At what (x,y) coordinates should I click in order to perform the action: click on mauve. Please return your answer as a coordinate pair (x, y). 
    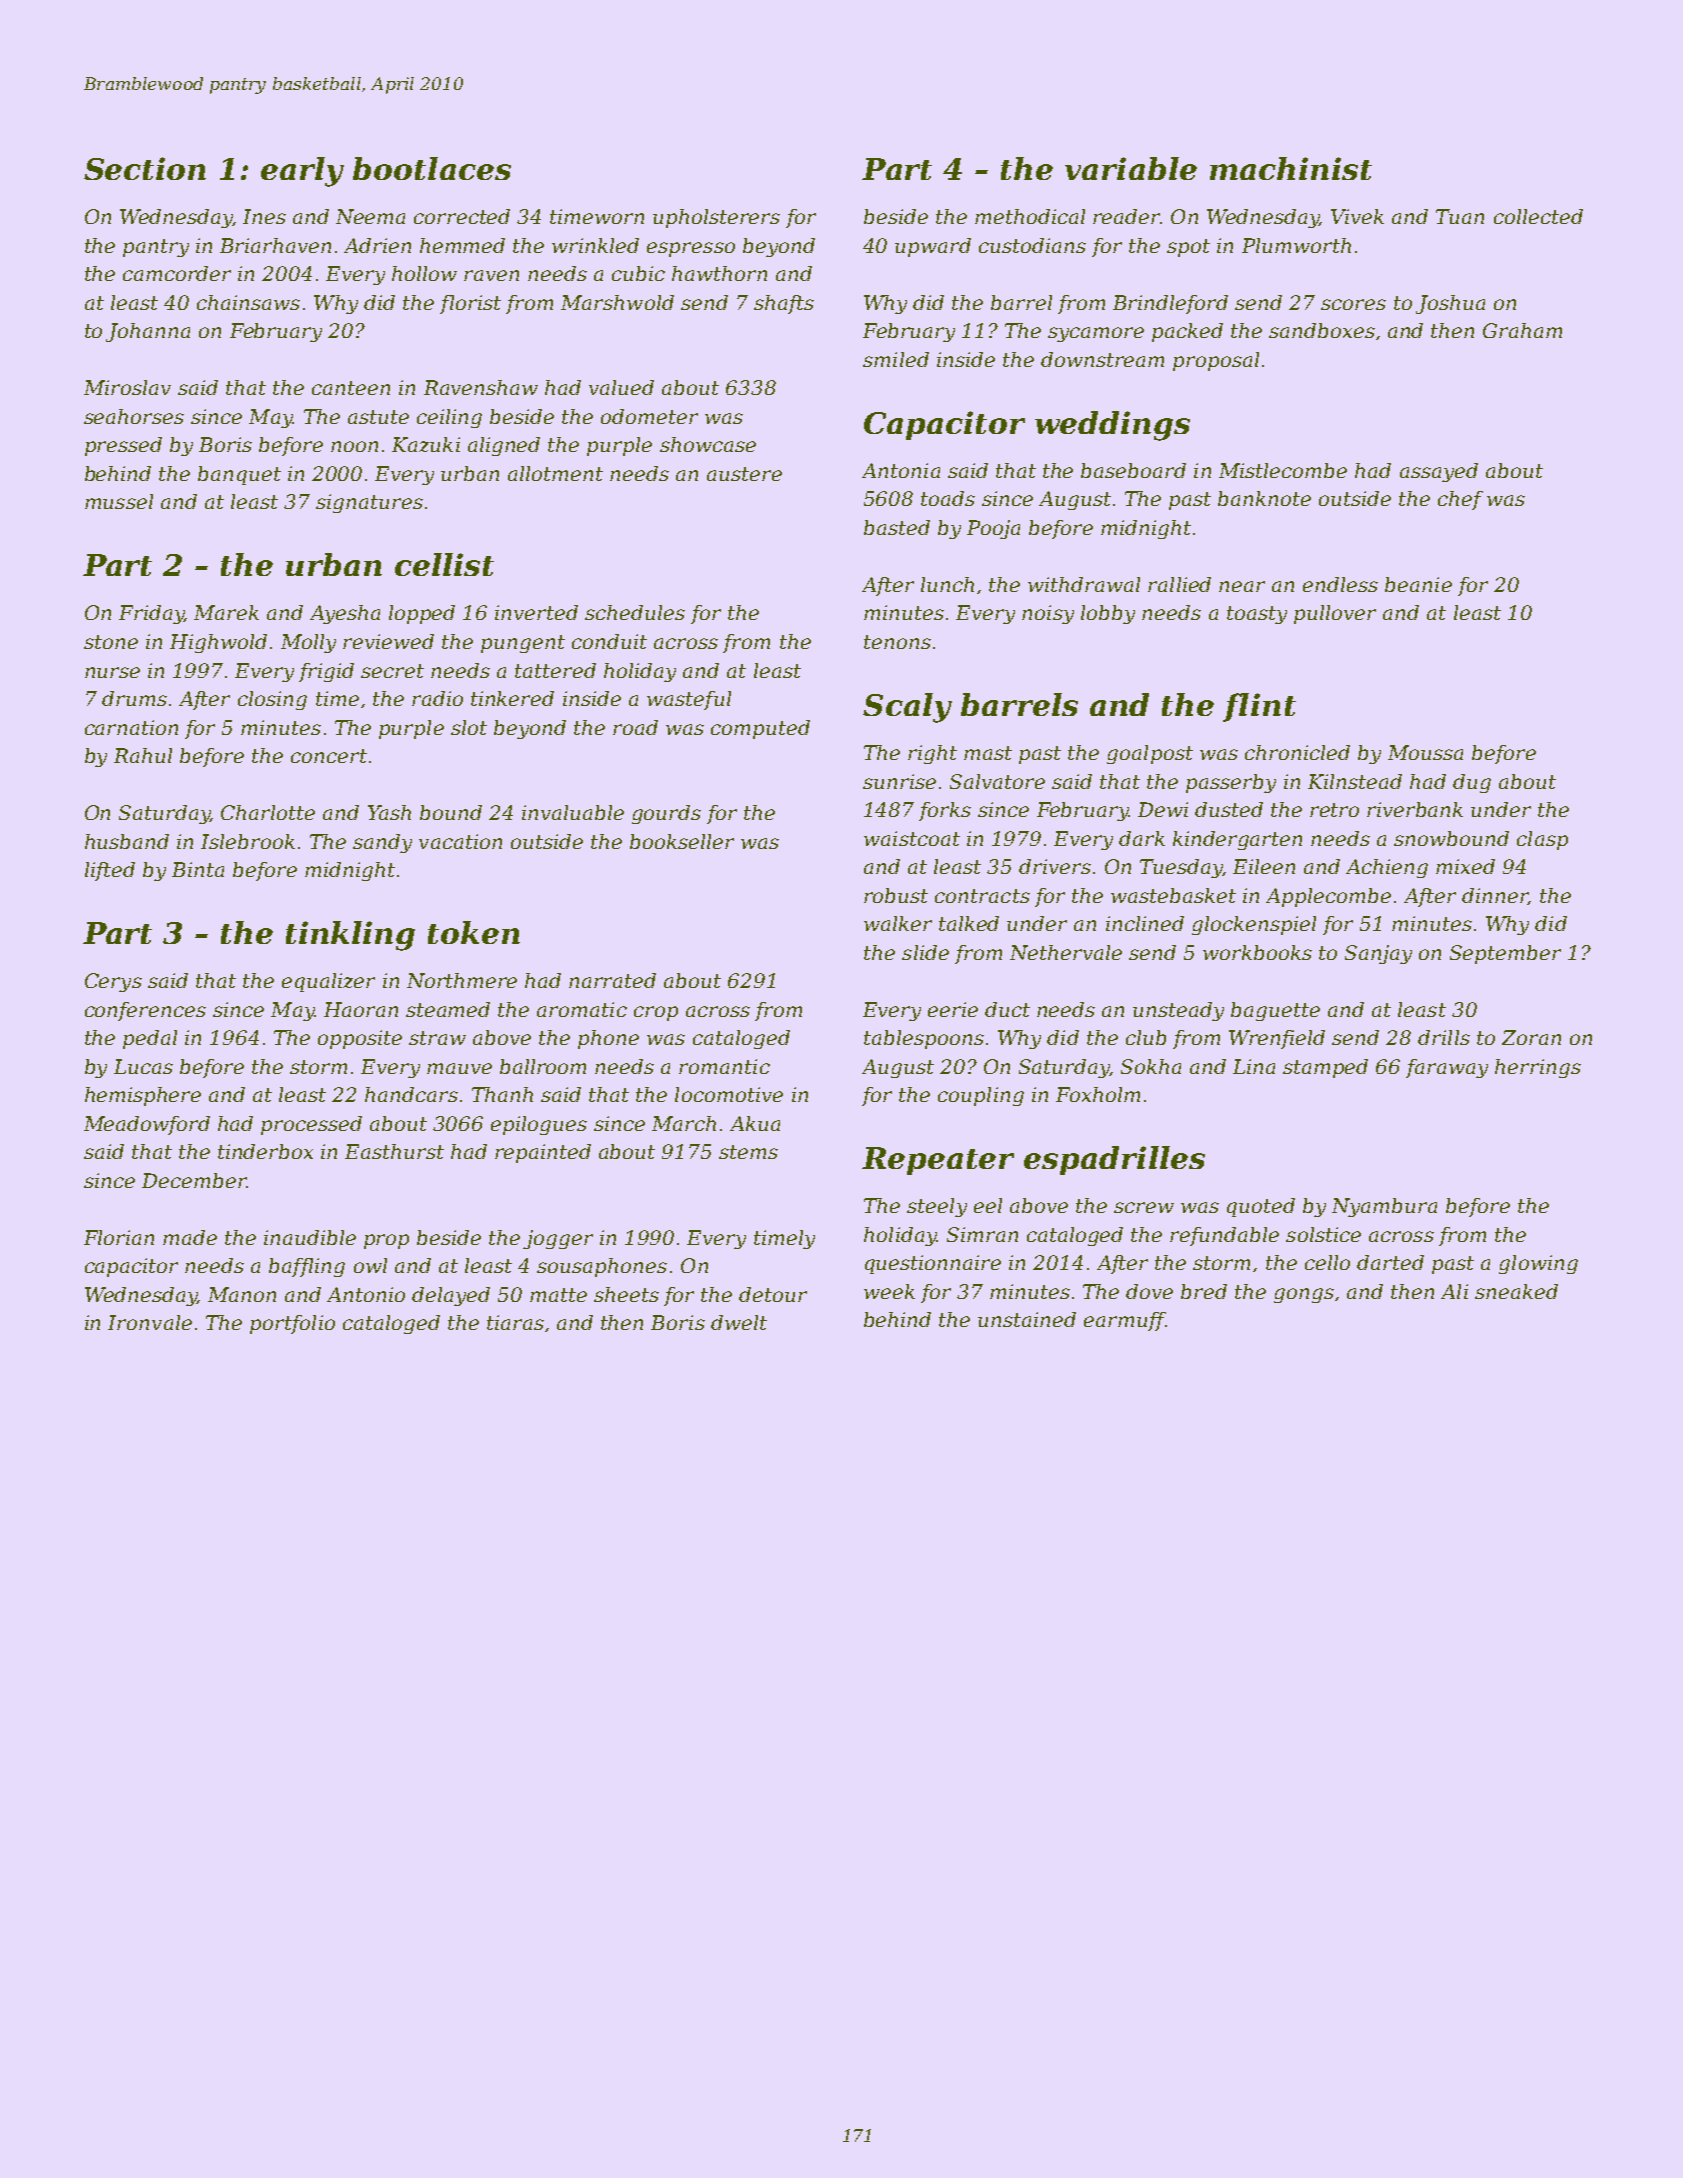
    Looking at the image, I should click on (459, 1068).
